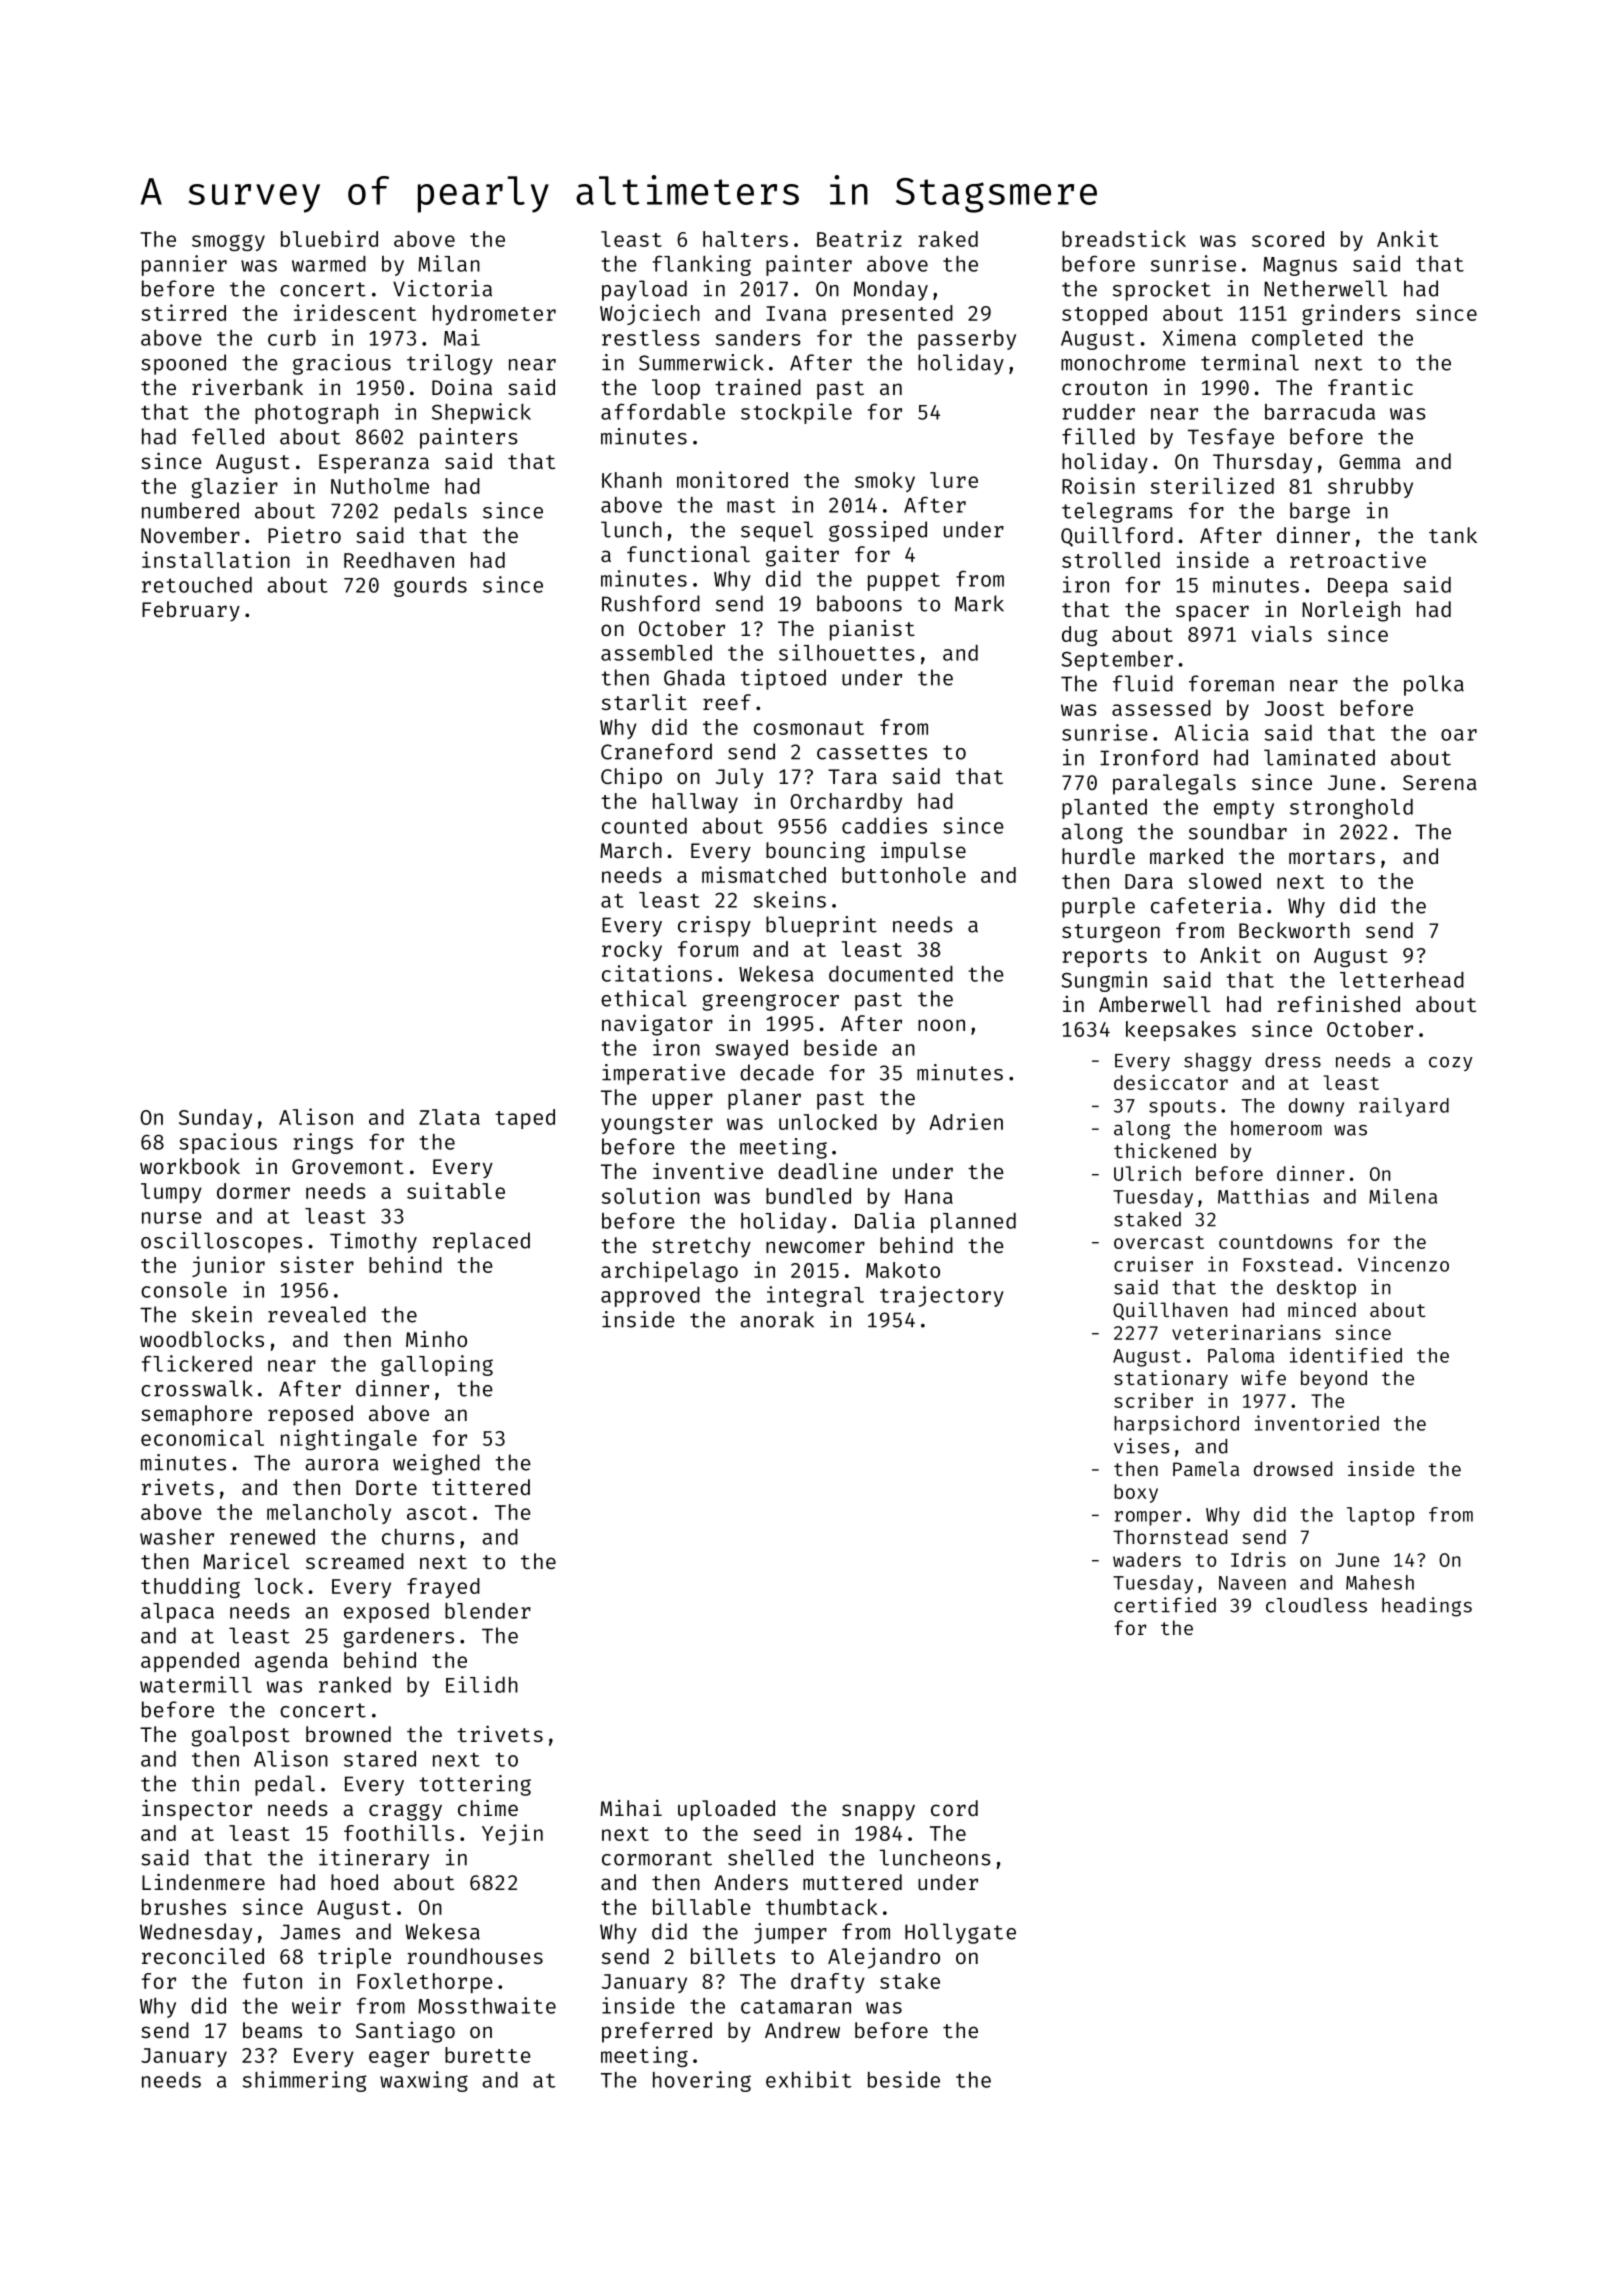  I want to click on hovering, so click(702, 2081).
